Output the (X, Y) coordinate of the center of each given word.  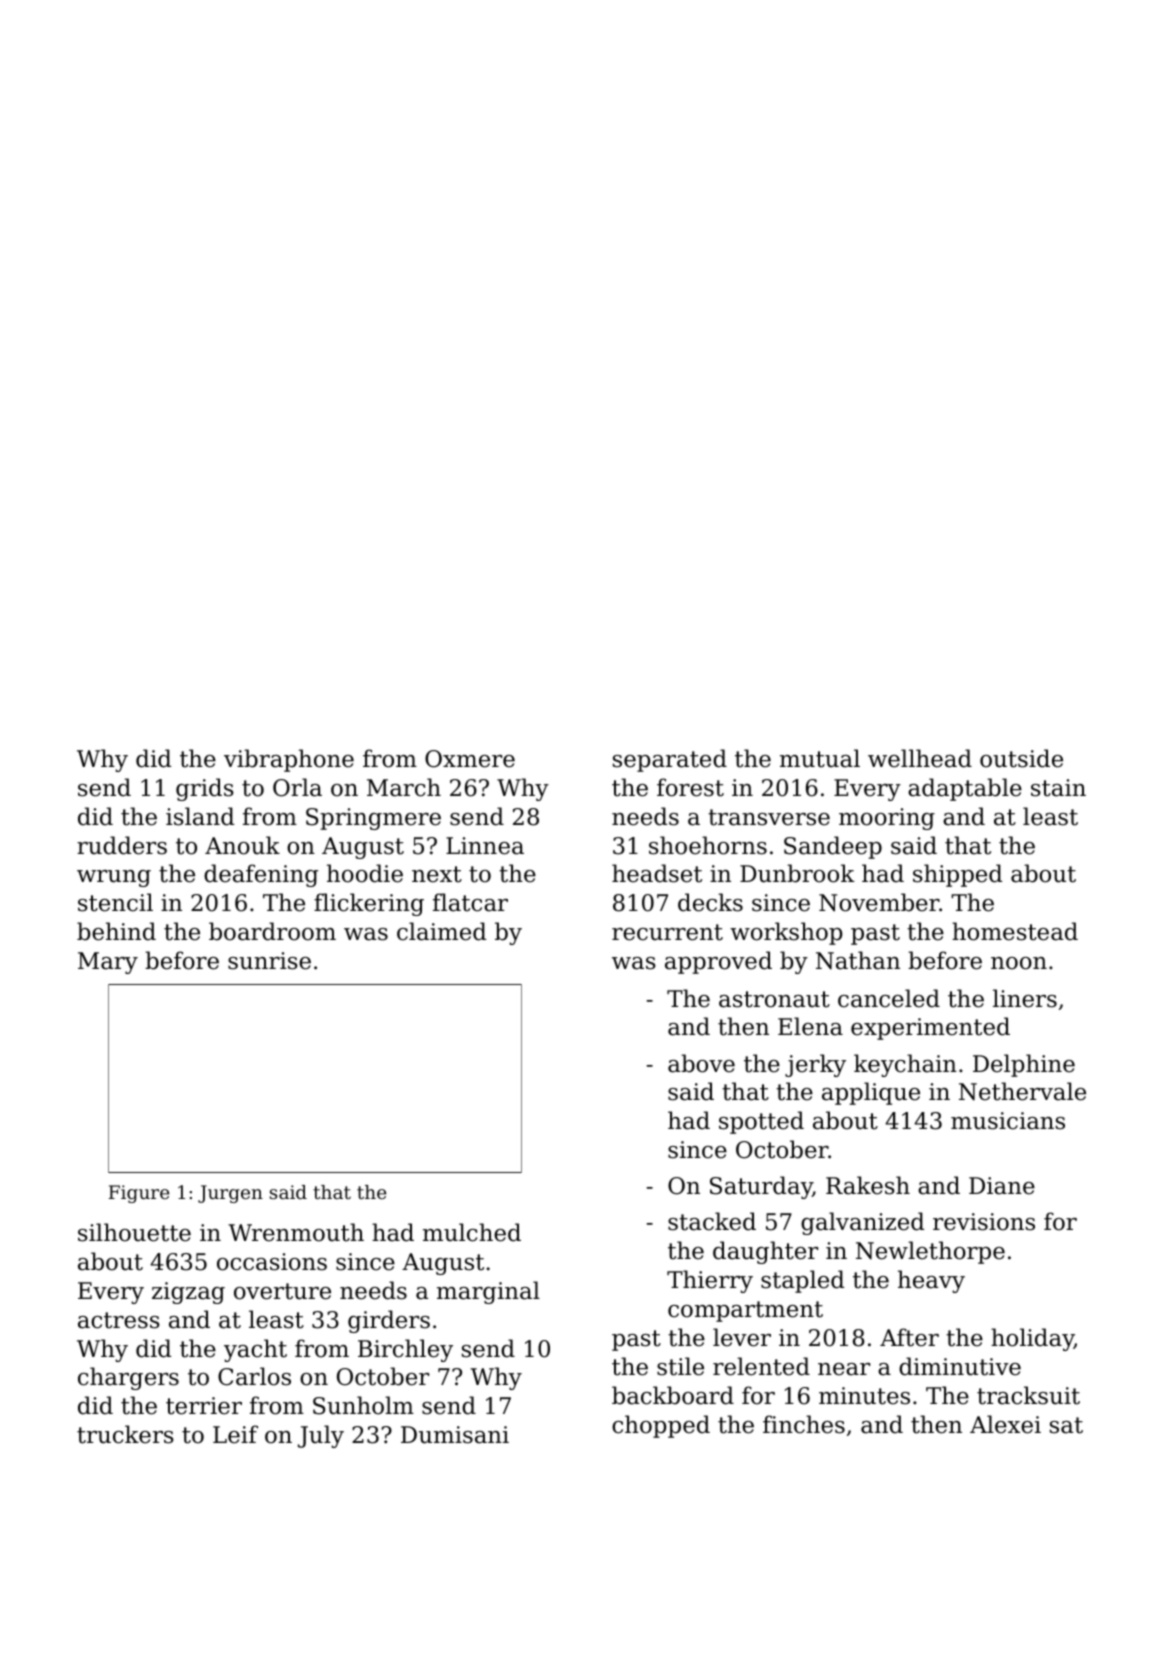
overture (282, 1291)
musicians (1008, 1121)
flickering (369, 904)
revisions (984, 1222)
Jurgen (230, 1194)
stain (1058, 788)
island (200, 816)
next (437, 874)
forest (690, 787)
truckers (125, 1434)
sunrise (269, 961)
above (701, 1063)
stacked (712, 1221)
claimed (441, 931)
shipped (957, 875)
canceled (889, 998)
